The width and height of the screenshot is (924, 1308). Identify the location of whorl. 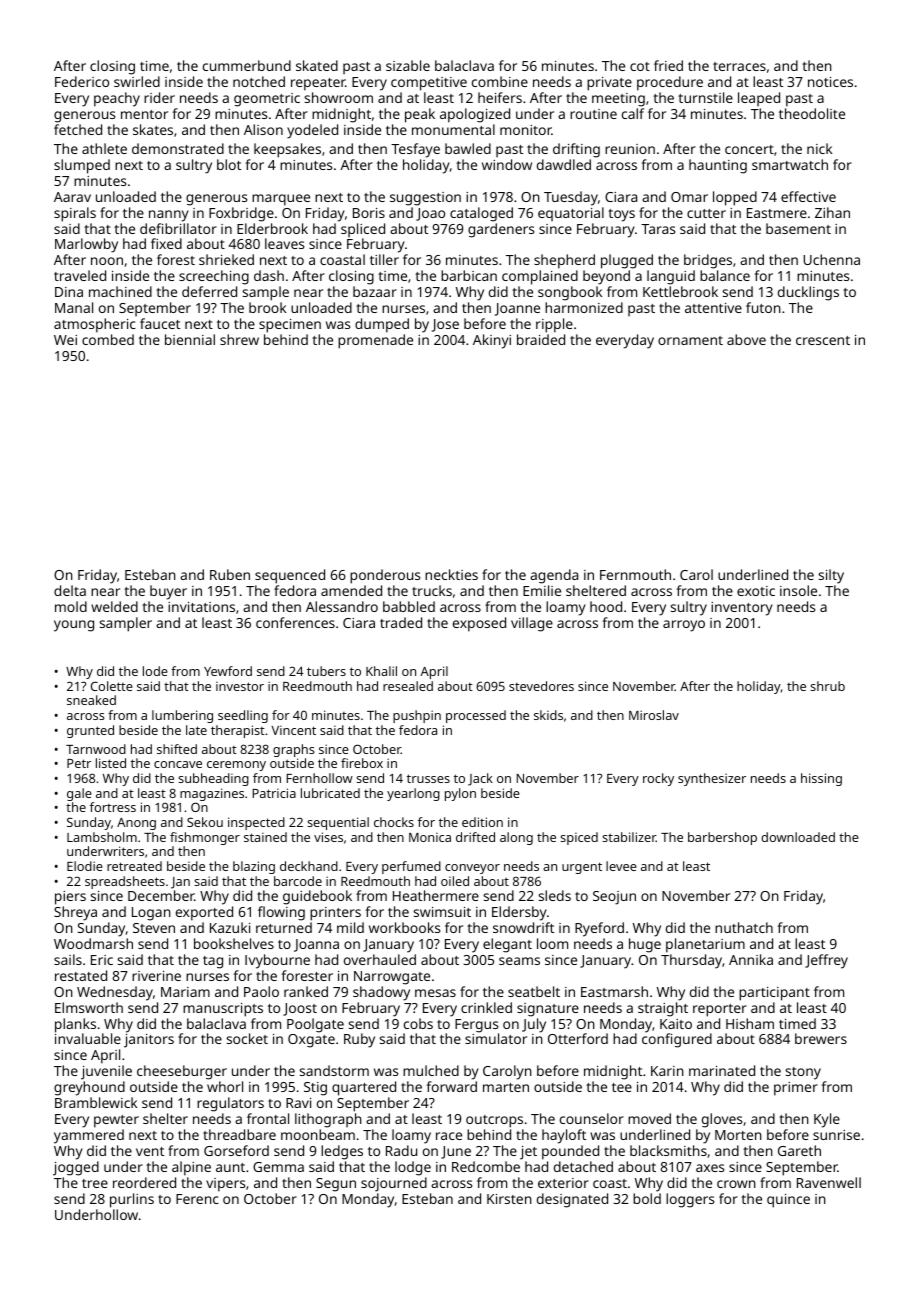
(225, 1086).
